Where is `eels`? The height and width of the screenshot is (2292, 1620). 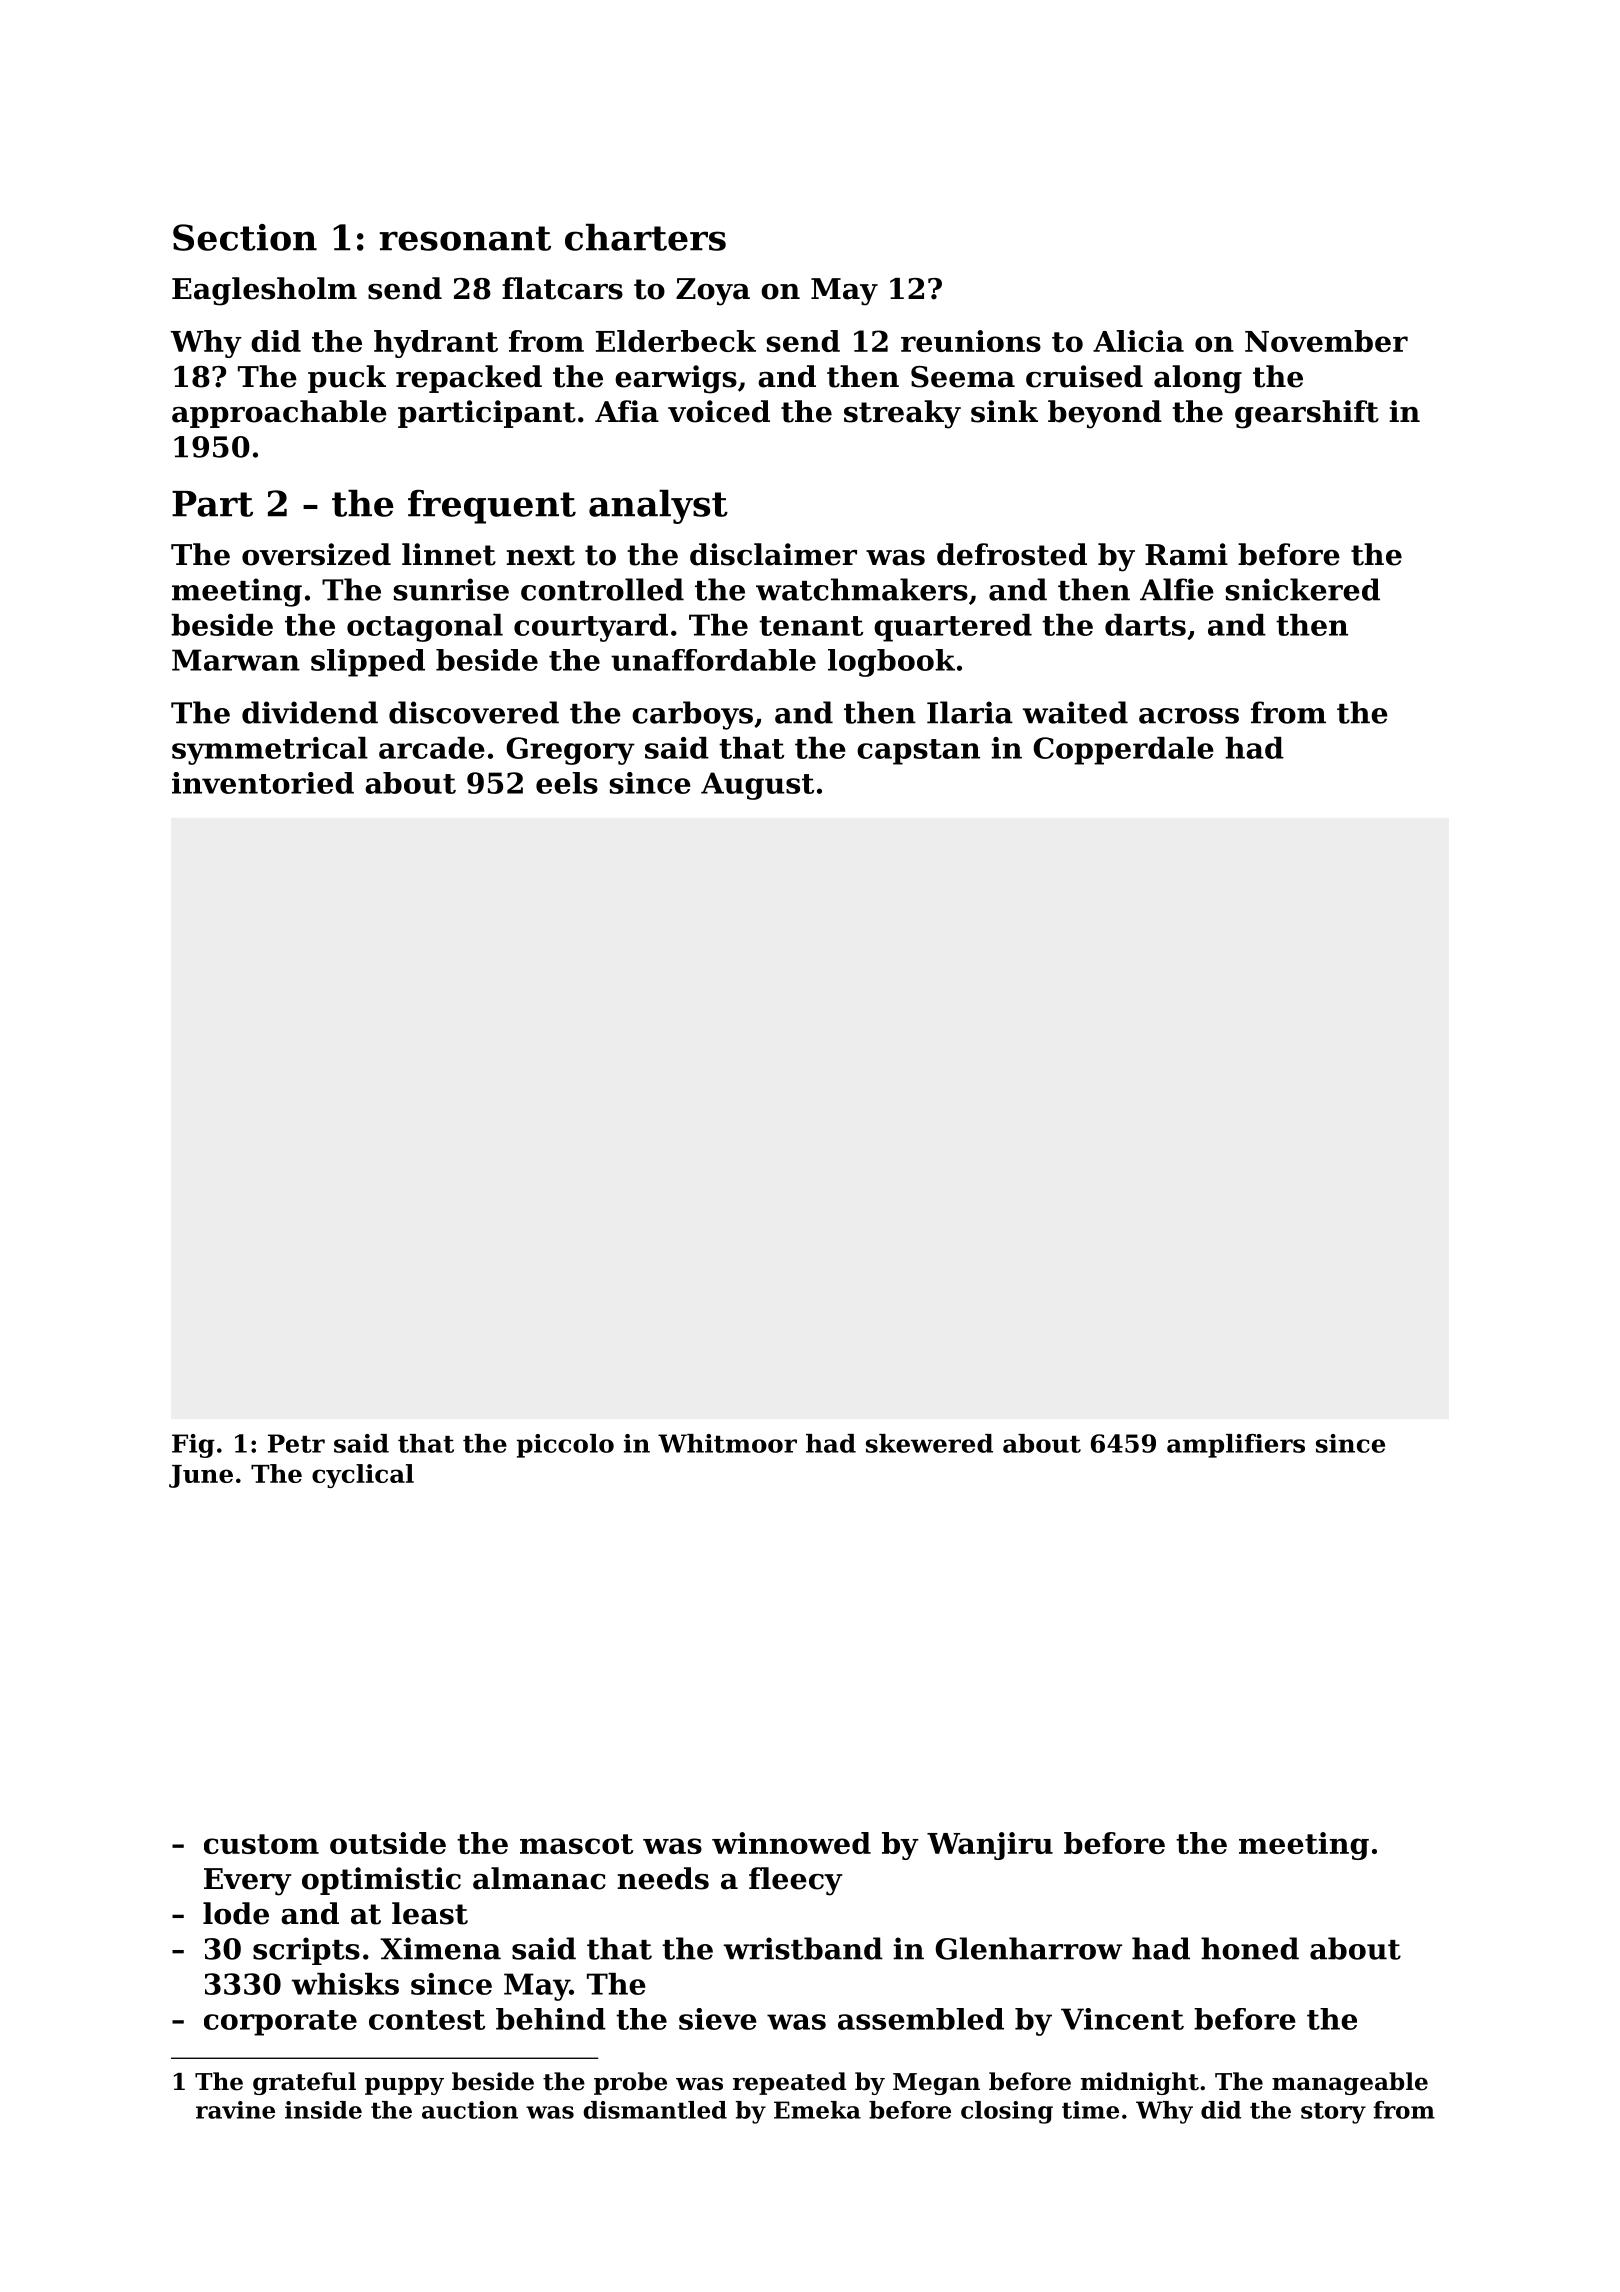 eels is located at coordinates (567, 783).
